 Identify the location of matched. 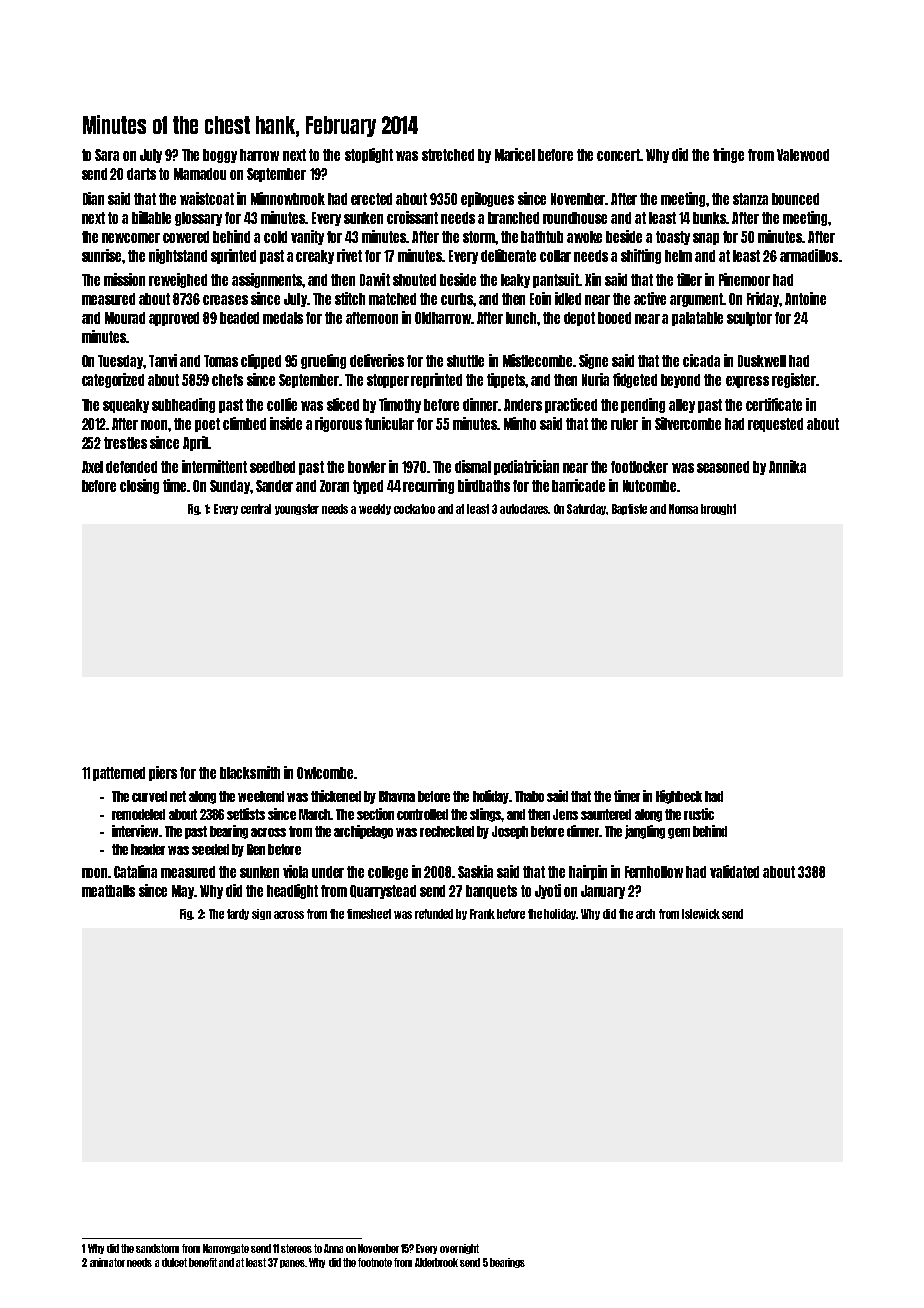
(392, 299).
